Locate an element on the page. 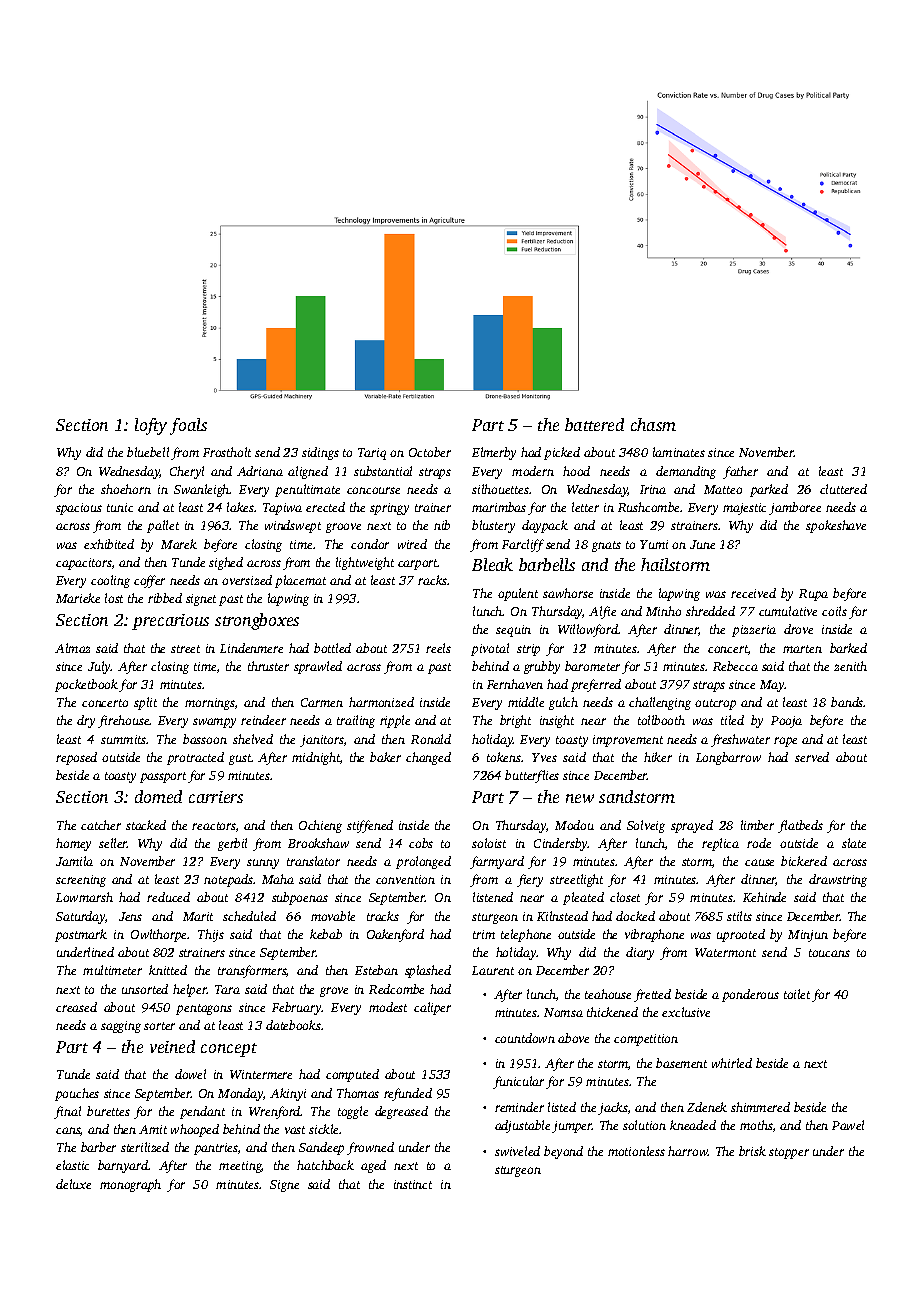 The image size is (924, 1308). battered is located at coordinates (594, 424).
